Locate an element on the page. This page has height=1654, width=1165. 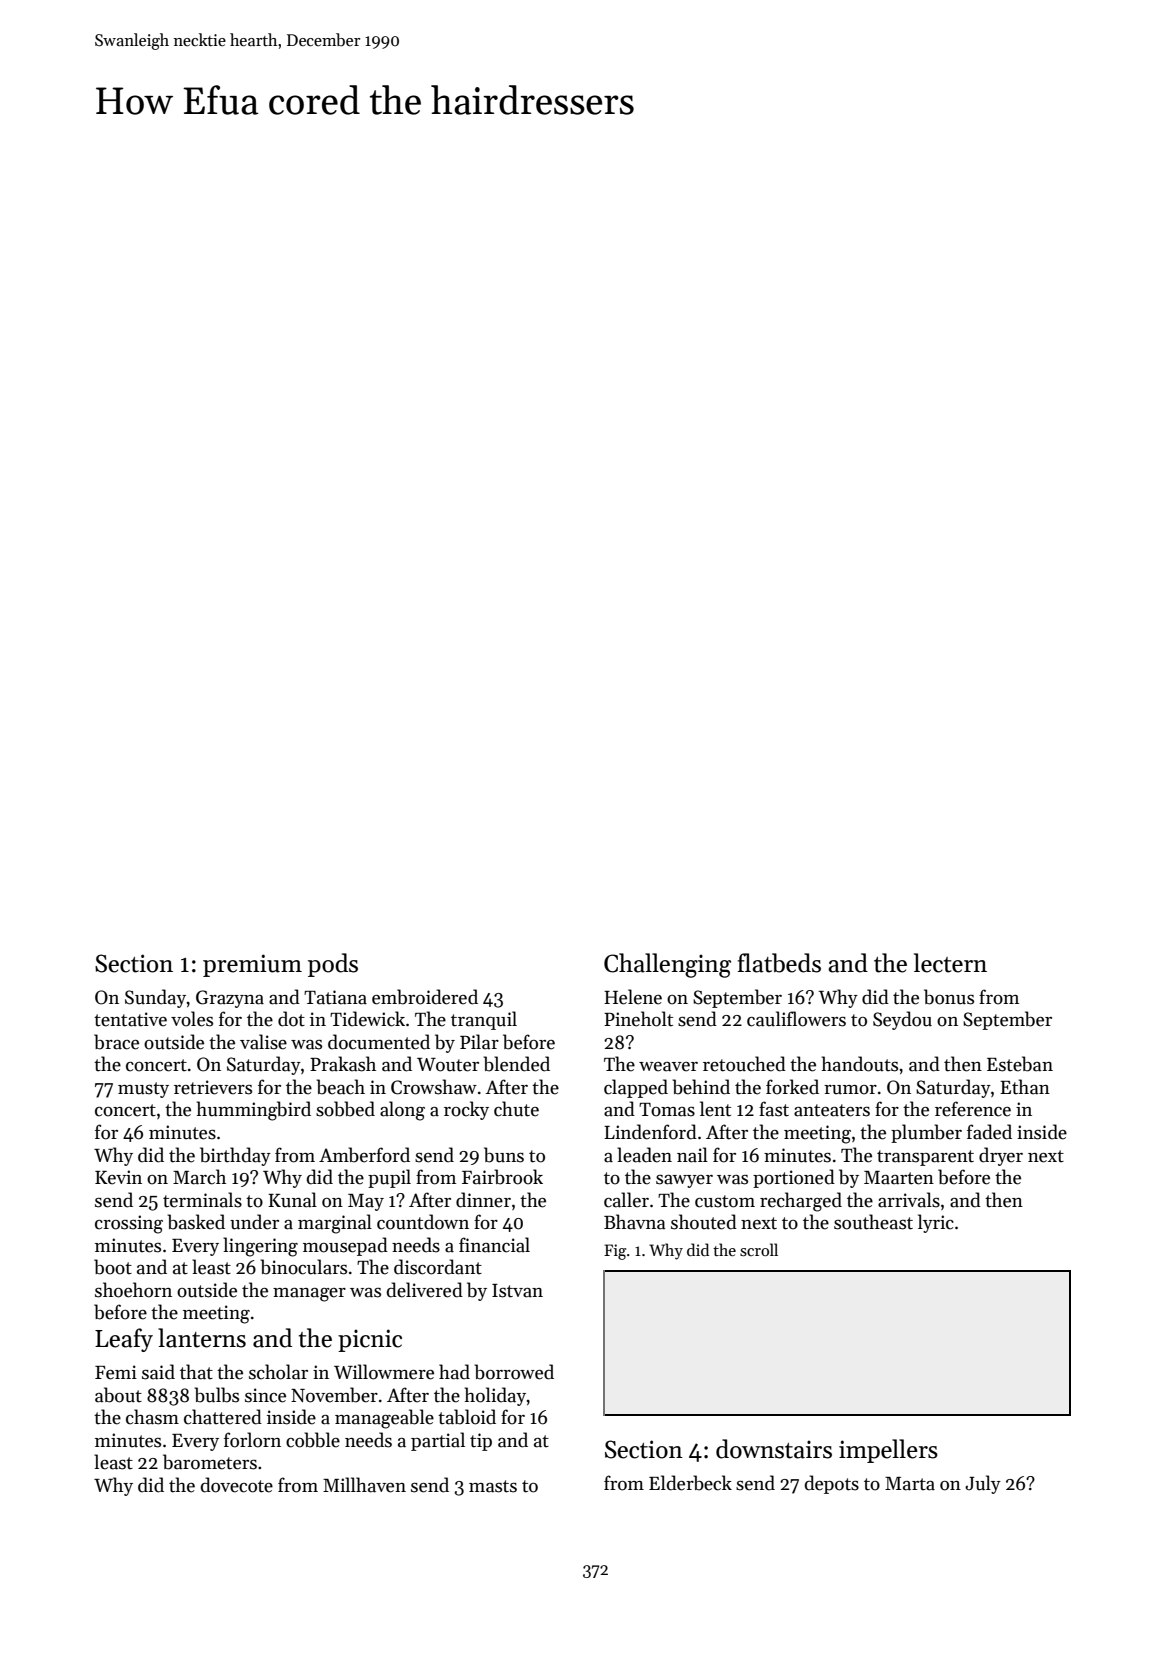
lyric is located at coordinates (936, 1223).
